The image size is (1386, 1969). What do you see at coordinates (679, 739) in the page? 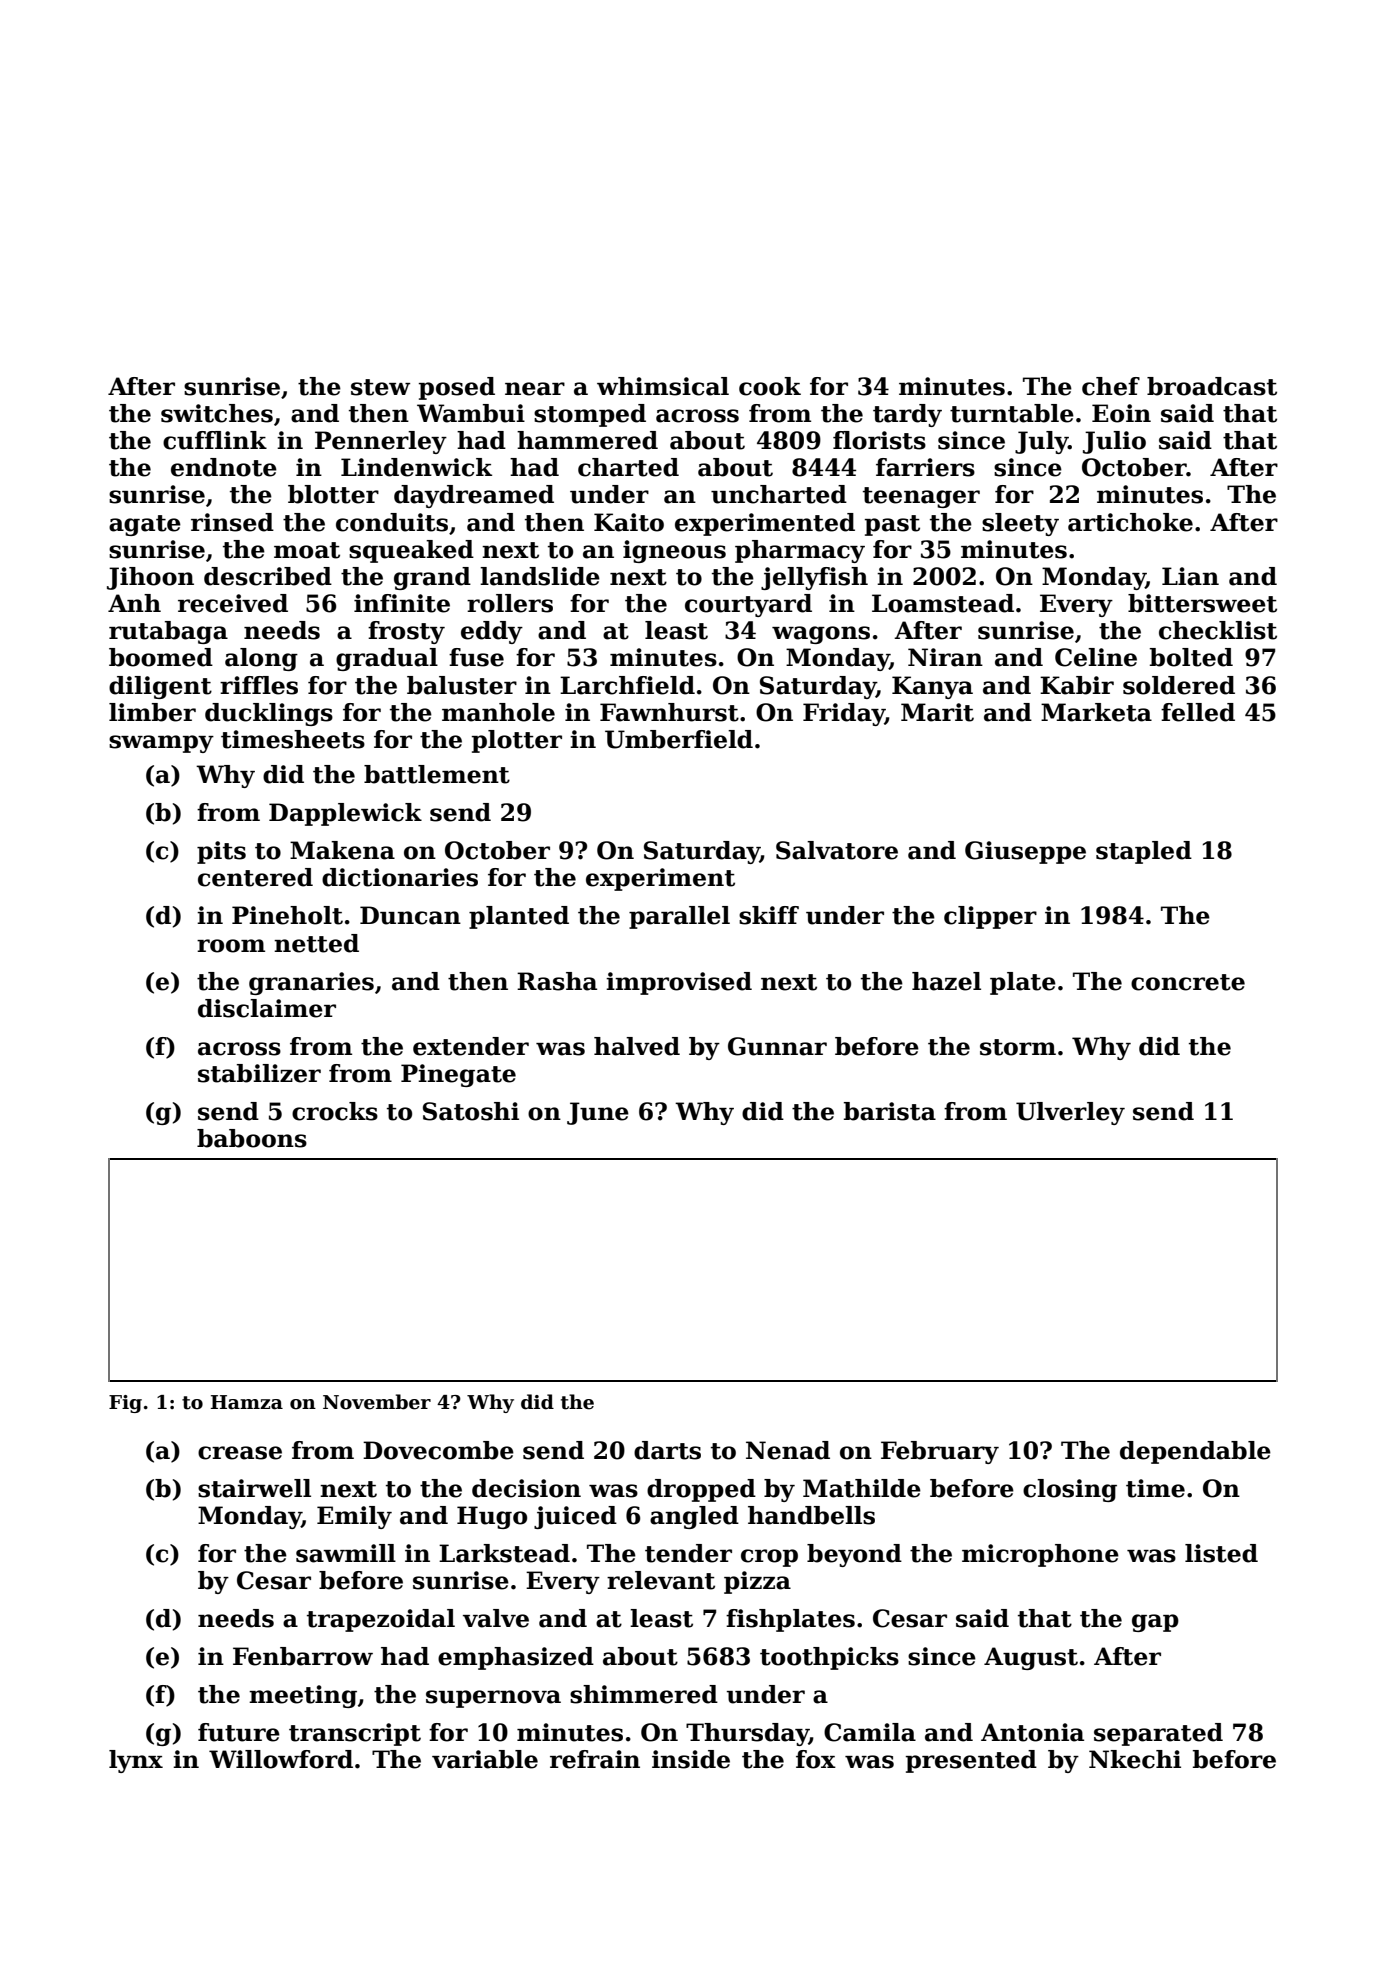
I see `Umberfield` at bounding box center [679, 739].
